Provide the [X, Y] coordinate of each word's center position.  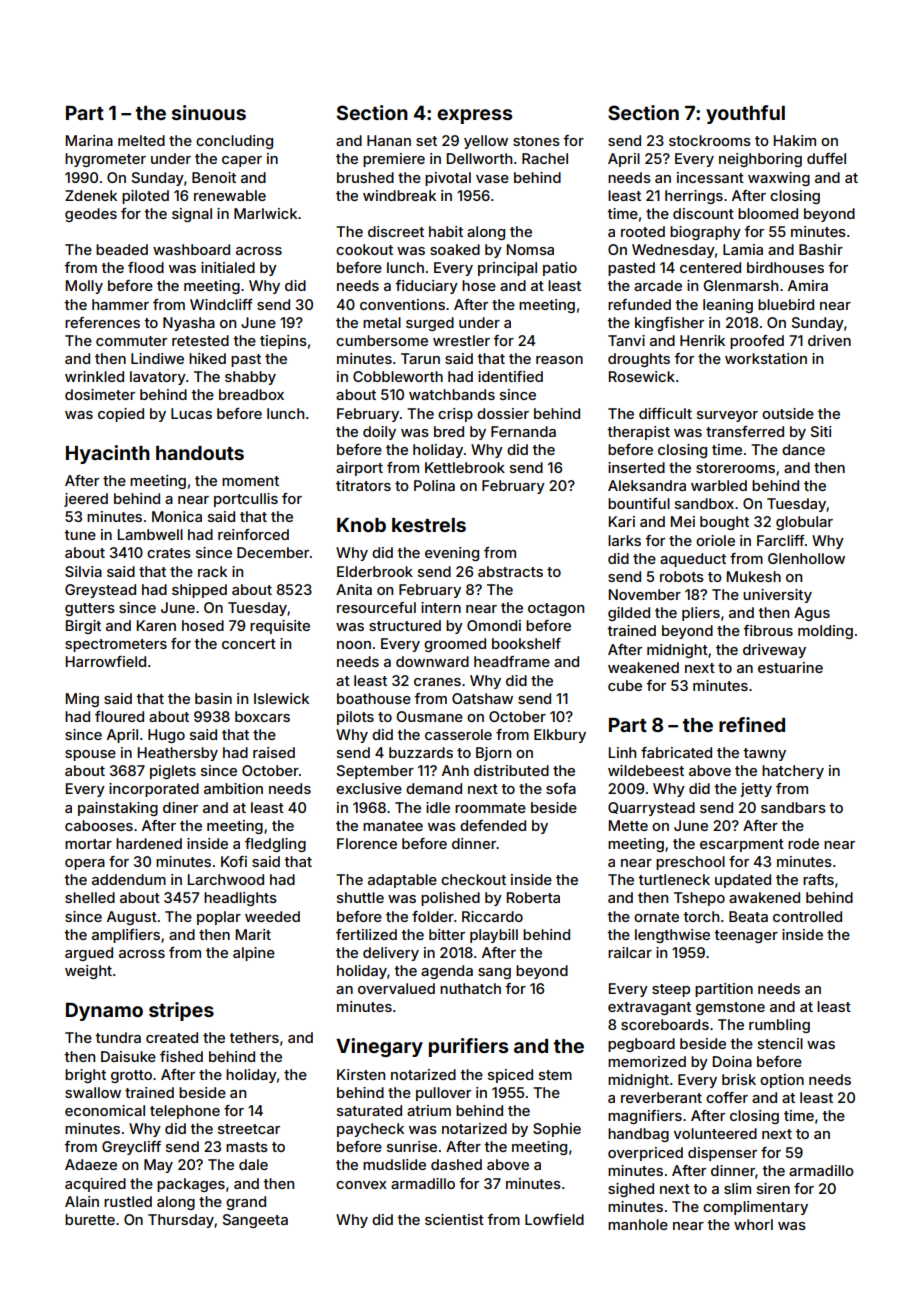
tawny [764, 754]
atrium [429, 1110]
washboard [191, 249]
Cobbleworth [398, 376]
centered [710, 267]
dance [803, 449]
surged [430, 324]
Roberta [533, 897]
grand [246, 1203]
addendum [129, 879]
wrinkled [94, 376]
